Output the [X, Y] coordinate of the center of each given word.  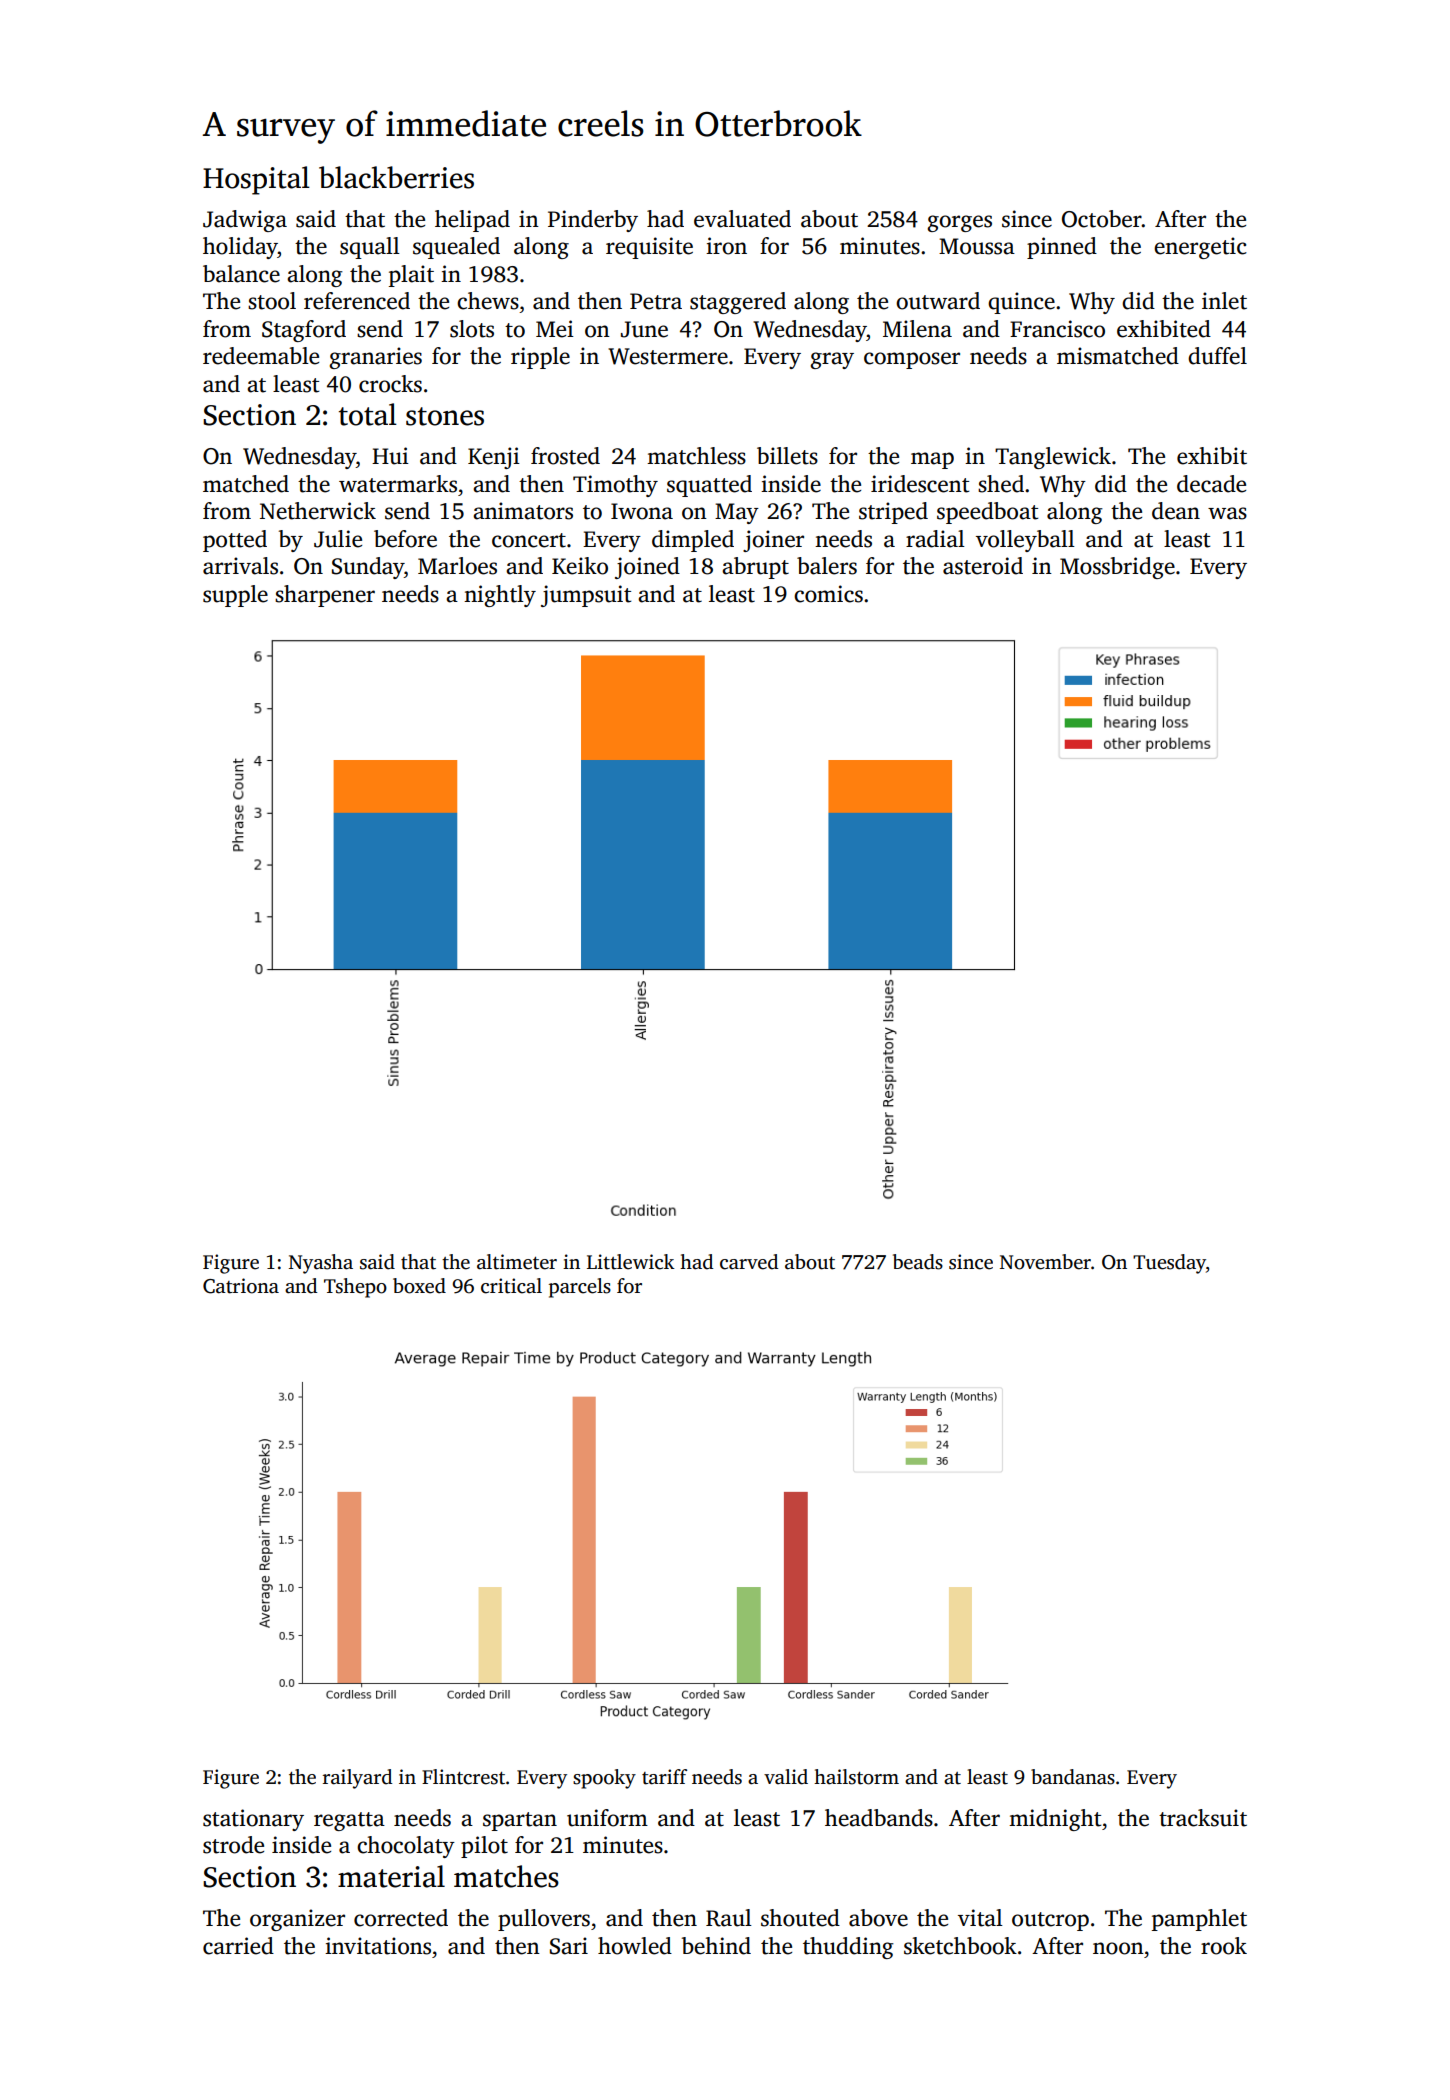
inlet [1224, 301]
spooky [604, 1779]
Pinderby [593, 221]
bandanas [1073, 1777]
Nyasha [321, 1264]
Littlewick [631, 1262]
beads [918, 1262]
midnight [1055, 1820]
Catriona [241, 1286]
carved [749, 1262]
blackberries [396, 177]
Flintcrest [463, 1777]
